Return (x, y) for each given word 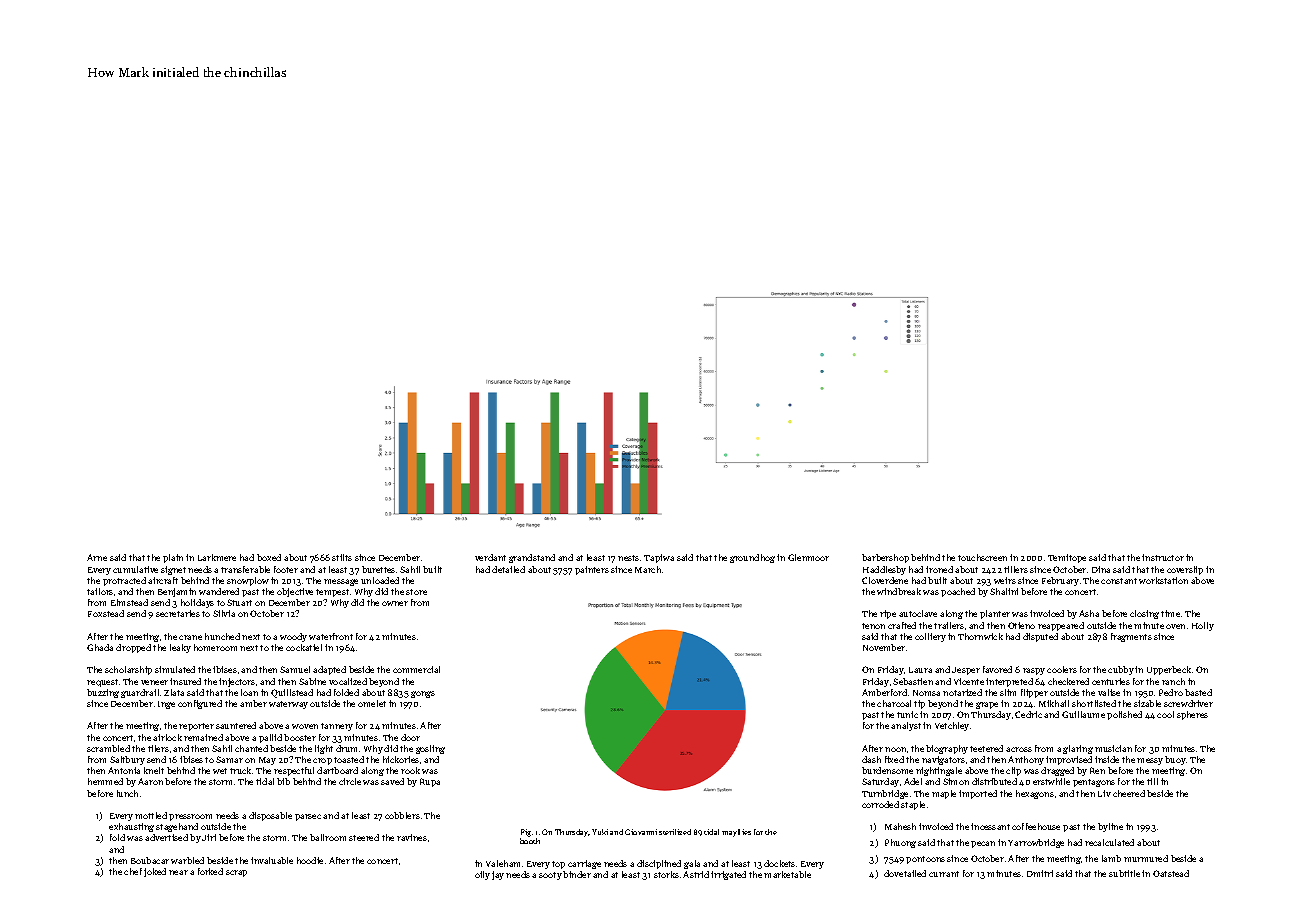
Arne (97, 557)
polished (1124, 715)
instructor (1163, 557)
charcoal (894, 703)
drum (346, 748)
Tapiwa (659, 558)
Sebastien (913, 681)
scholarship (128, 670)
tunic (907, 714)
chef (133, 871)
